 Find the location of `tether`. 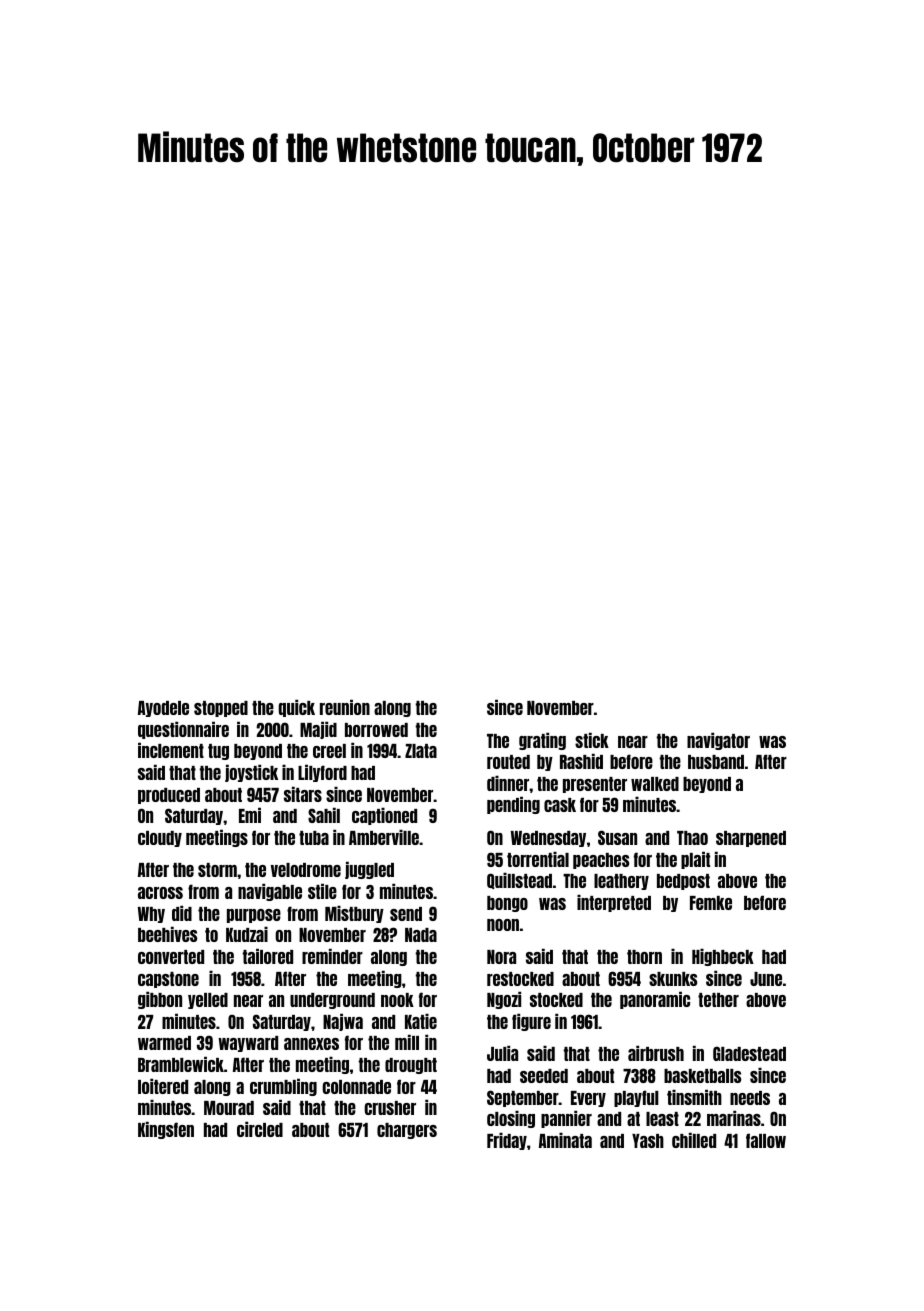

tether is located at coordinates (718, 1000).
